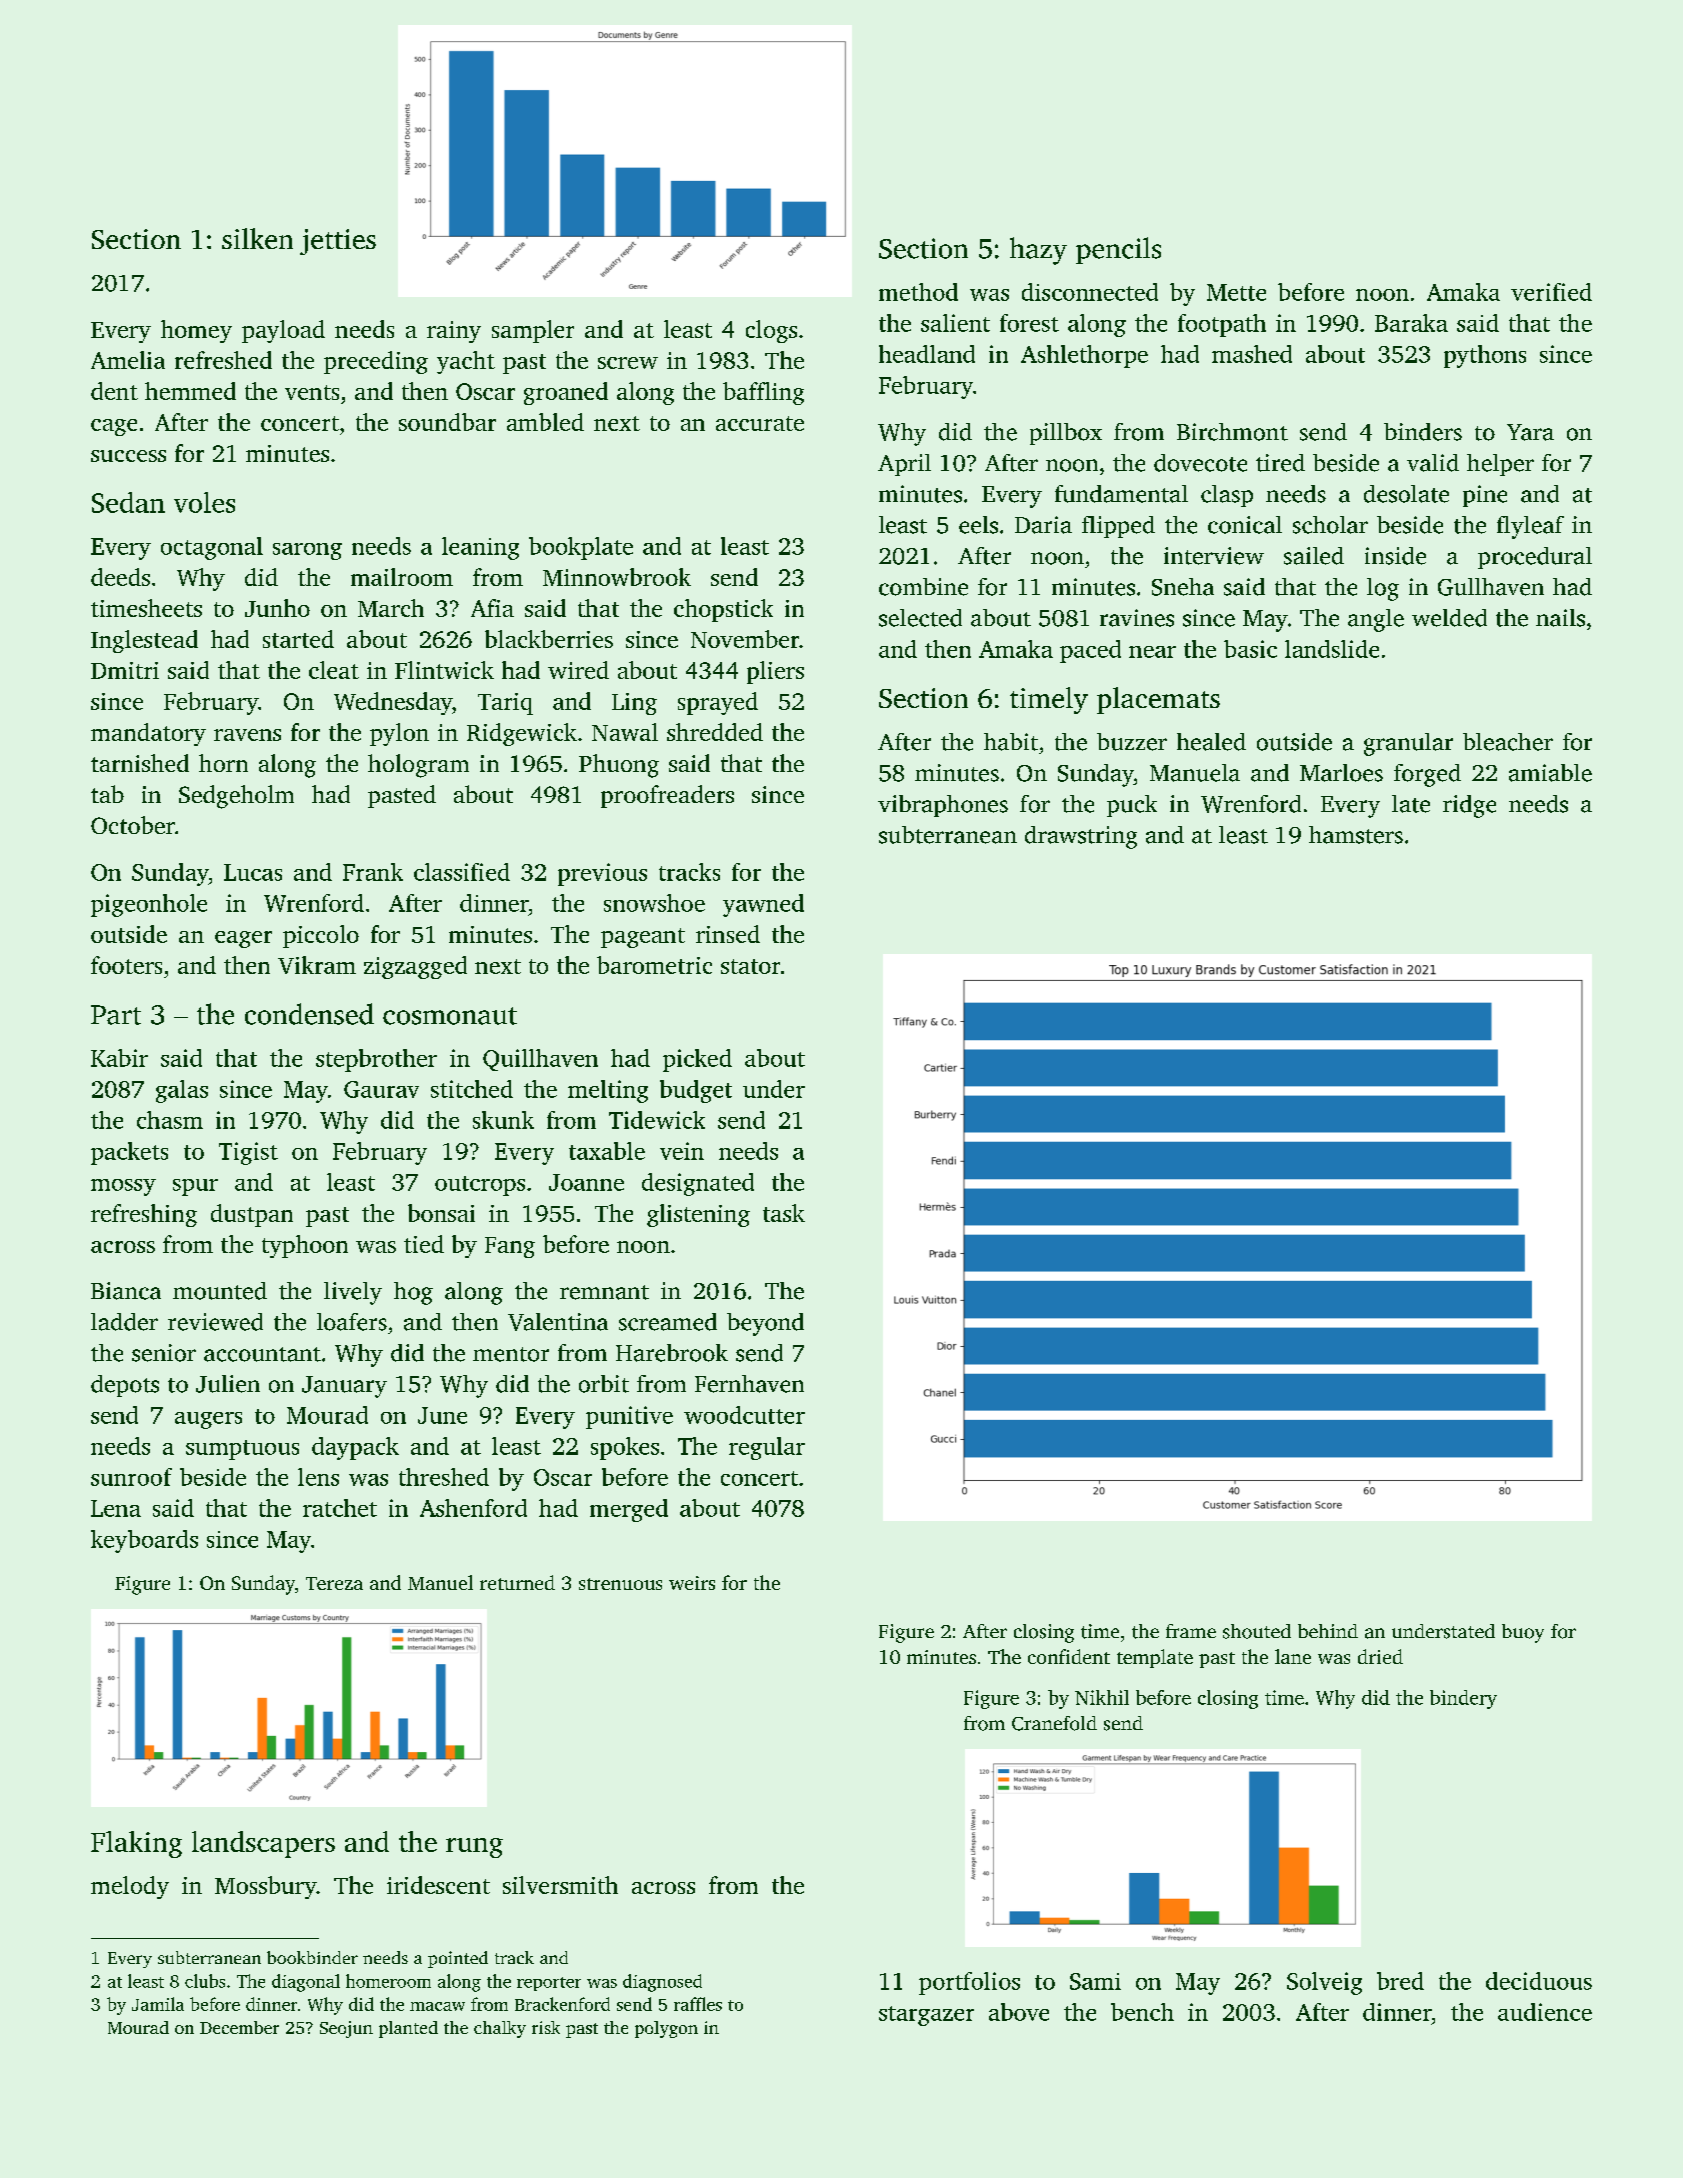 This screenshot has height=2178, width=1683. I want to click on verified, so click(1551, 292).
